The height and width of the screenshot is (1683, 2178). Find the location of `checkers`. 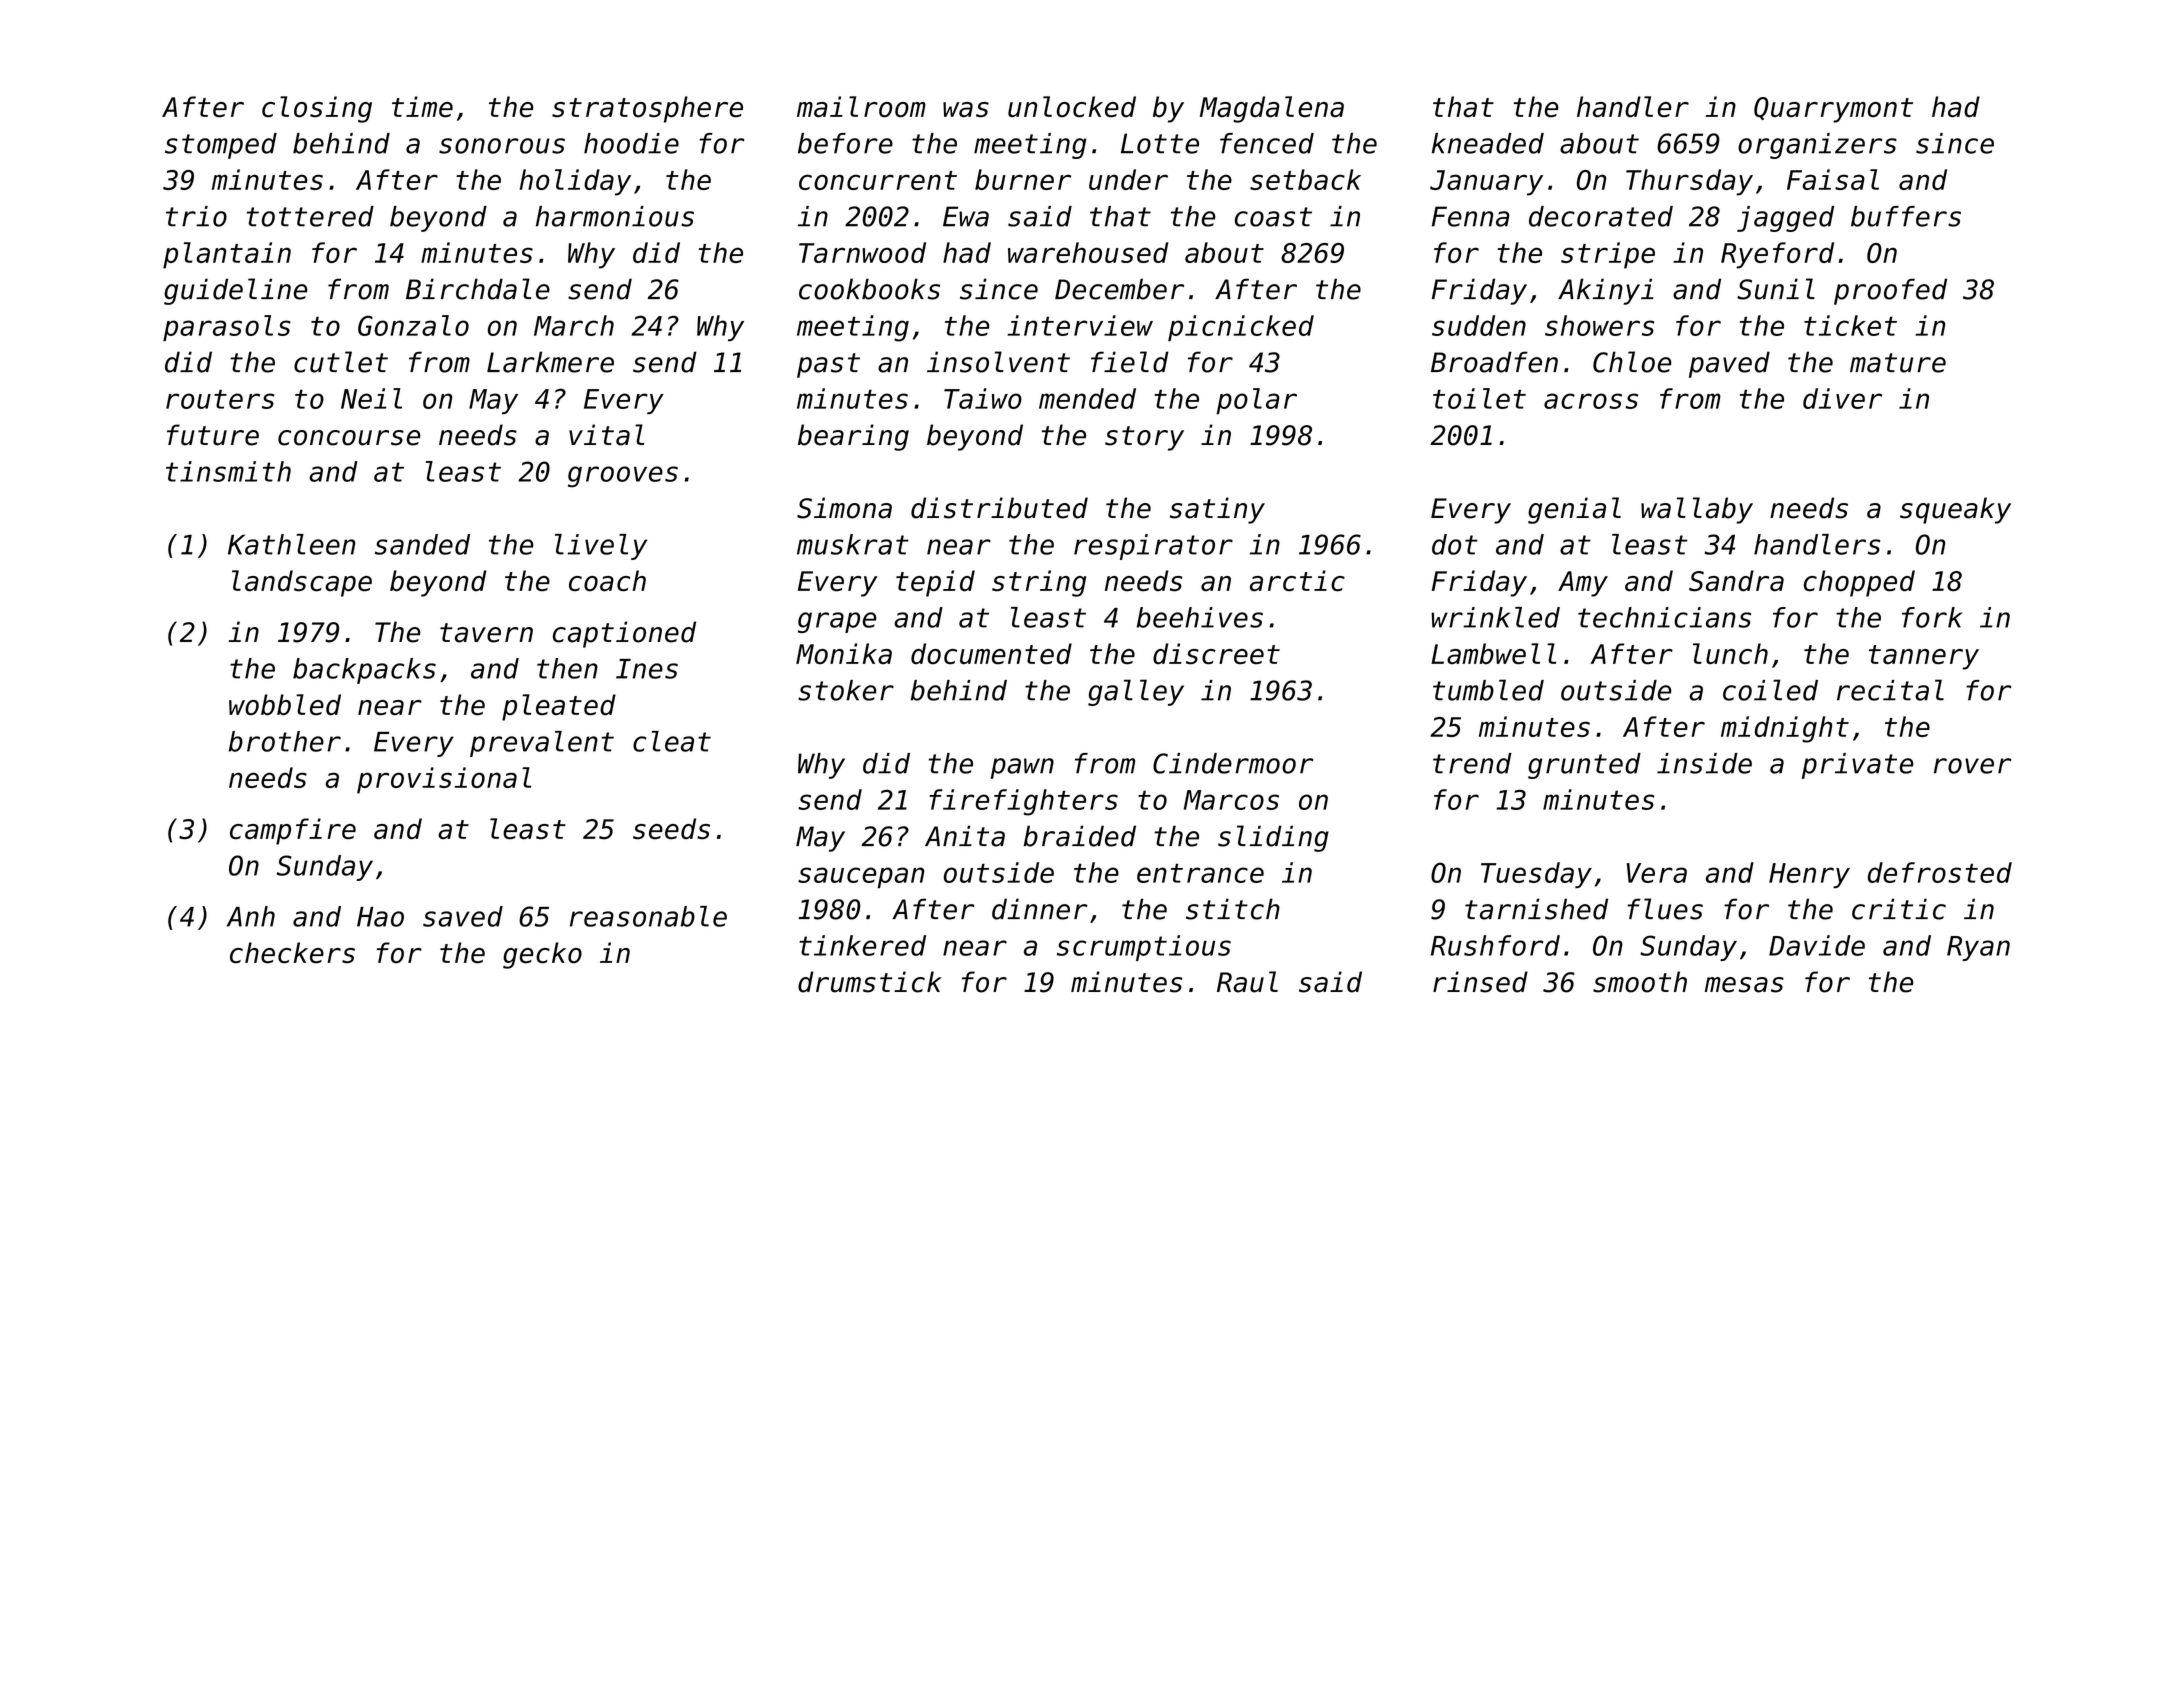

checkers is located at coordinates (292, 953).
